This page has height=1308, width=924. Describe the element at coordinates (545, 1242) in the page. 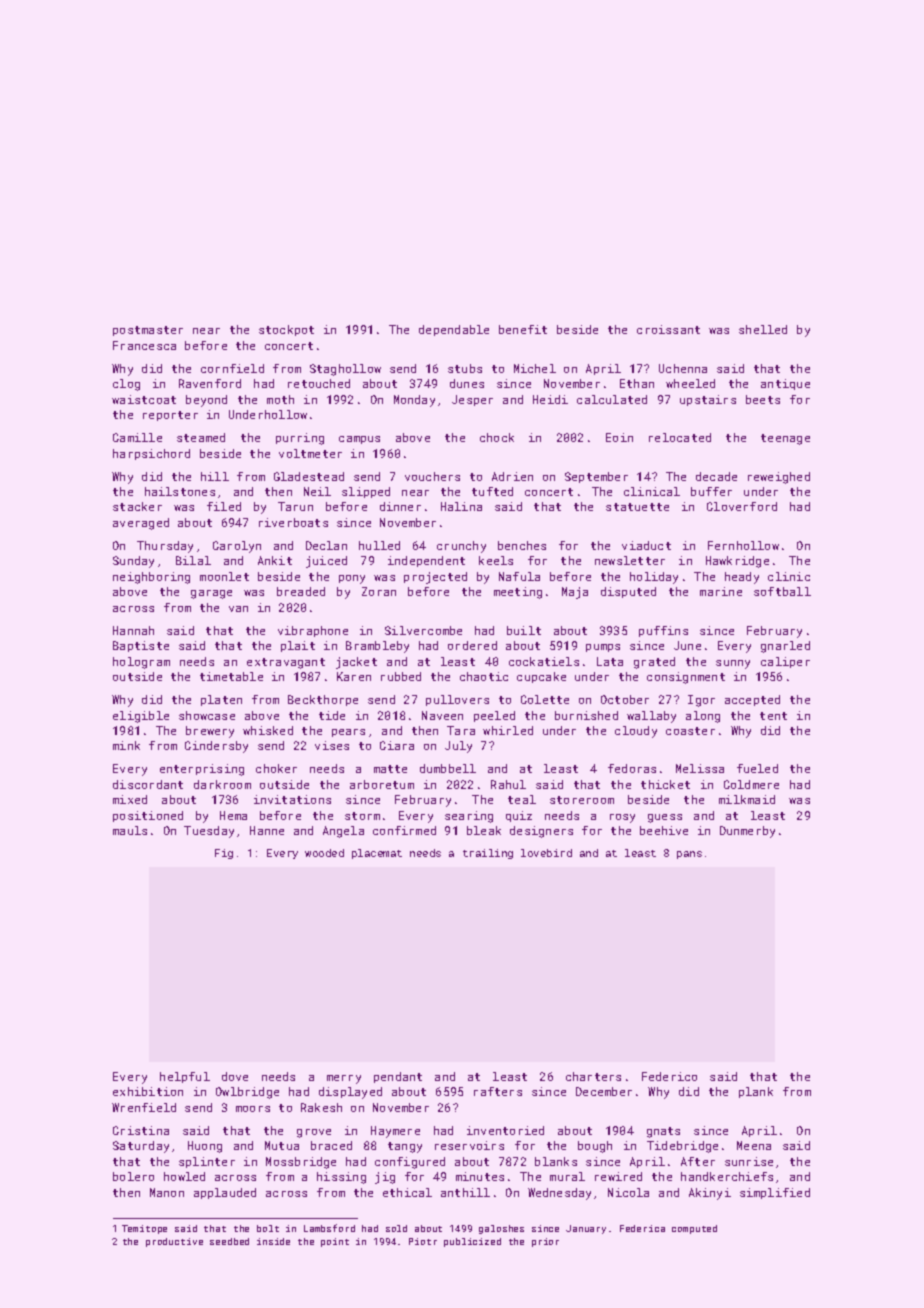

I see `prior` at that location.
